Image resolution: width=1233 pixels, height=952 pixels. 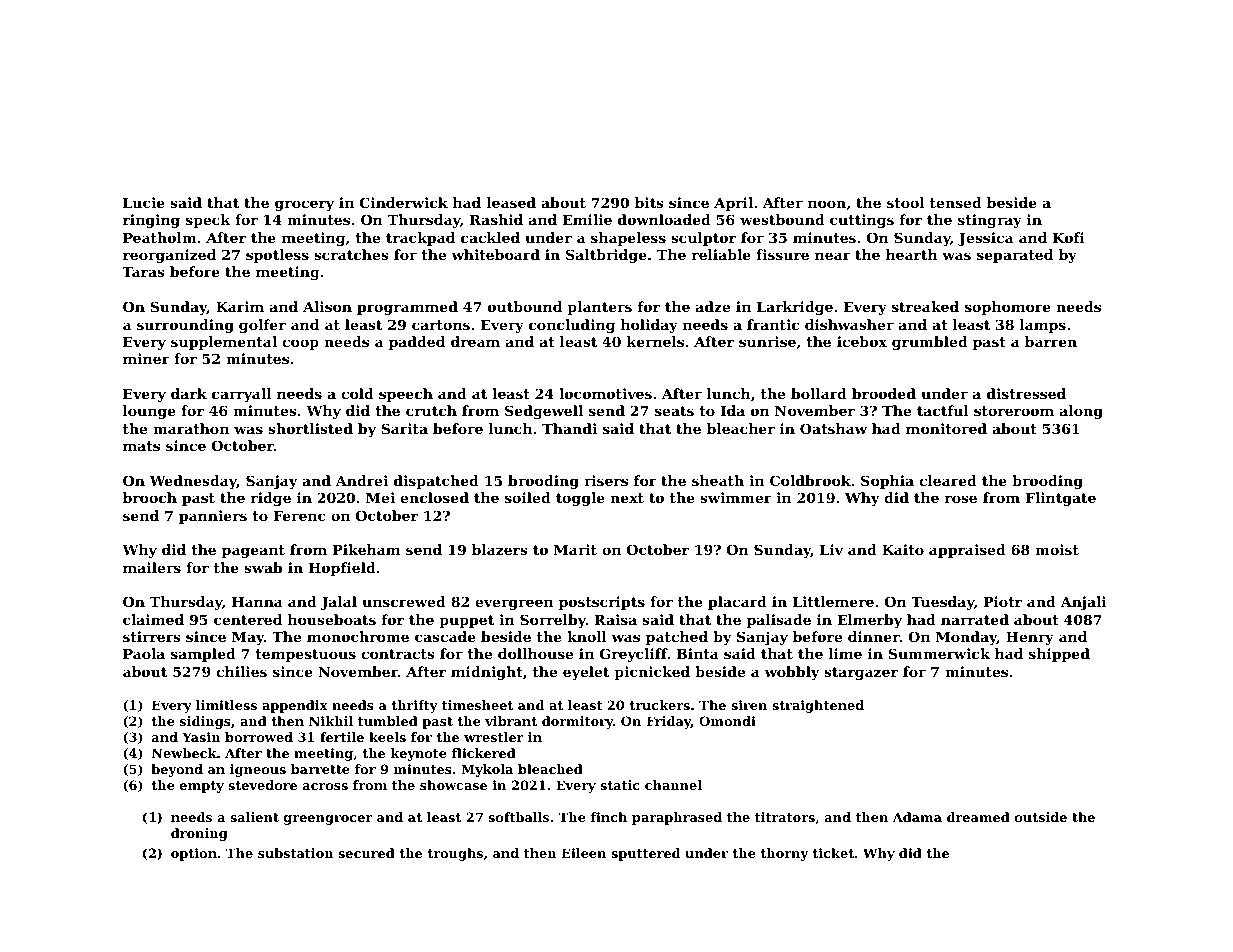 I want to click on outbound, so click(x=525, y=306).
